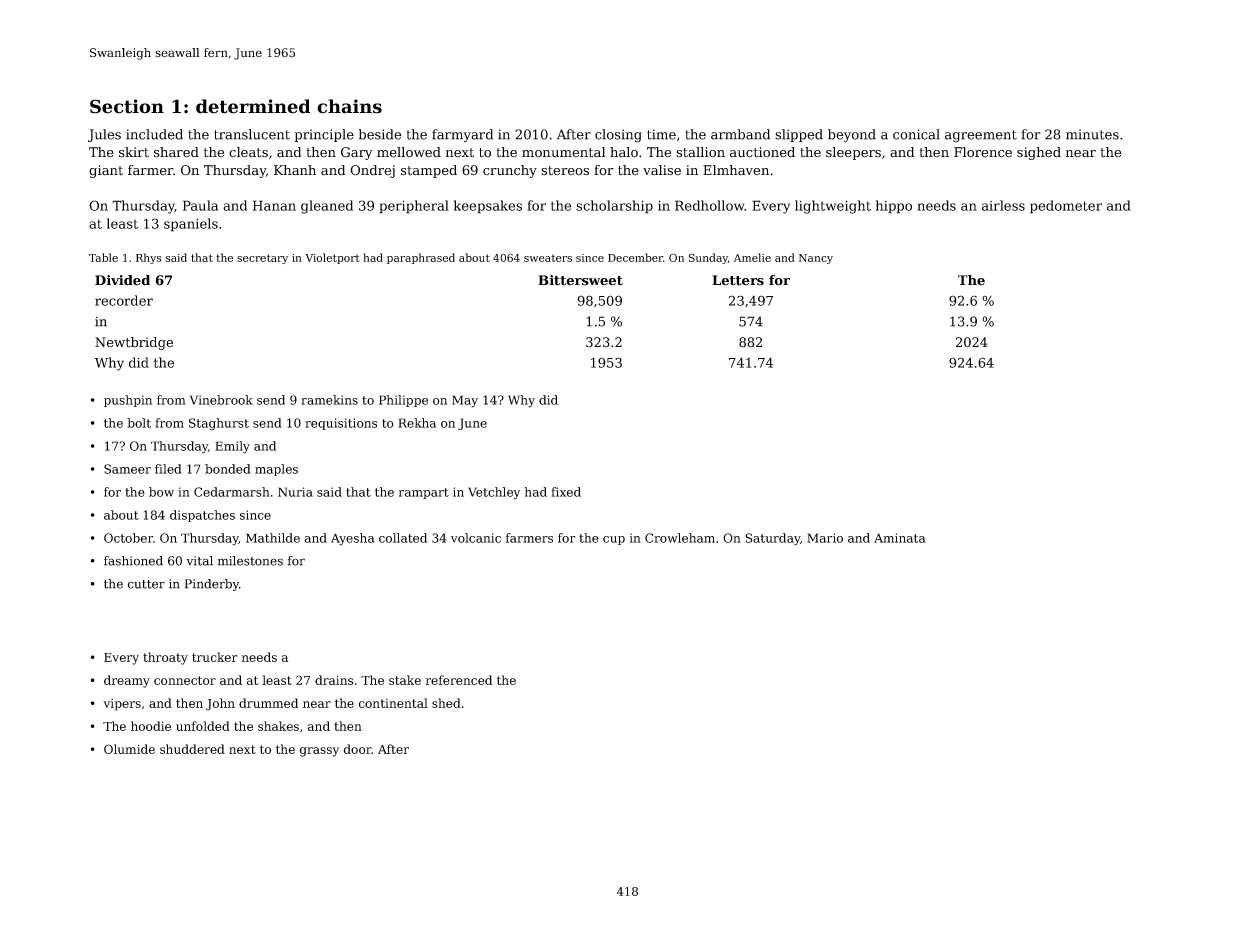  I want to click on Mathilde, so click(273, 538).
